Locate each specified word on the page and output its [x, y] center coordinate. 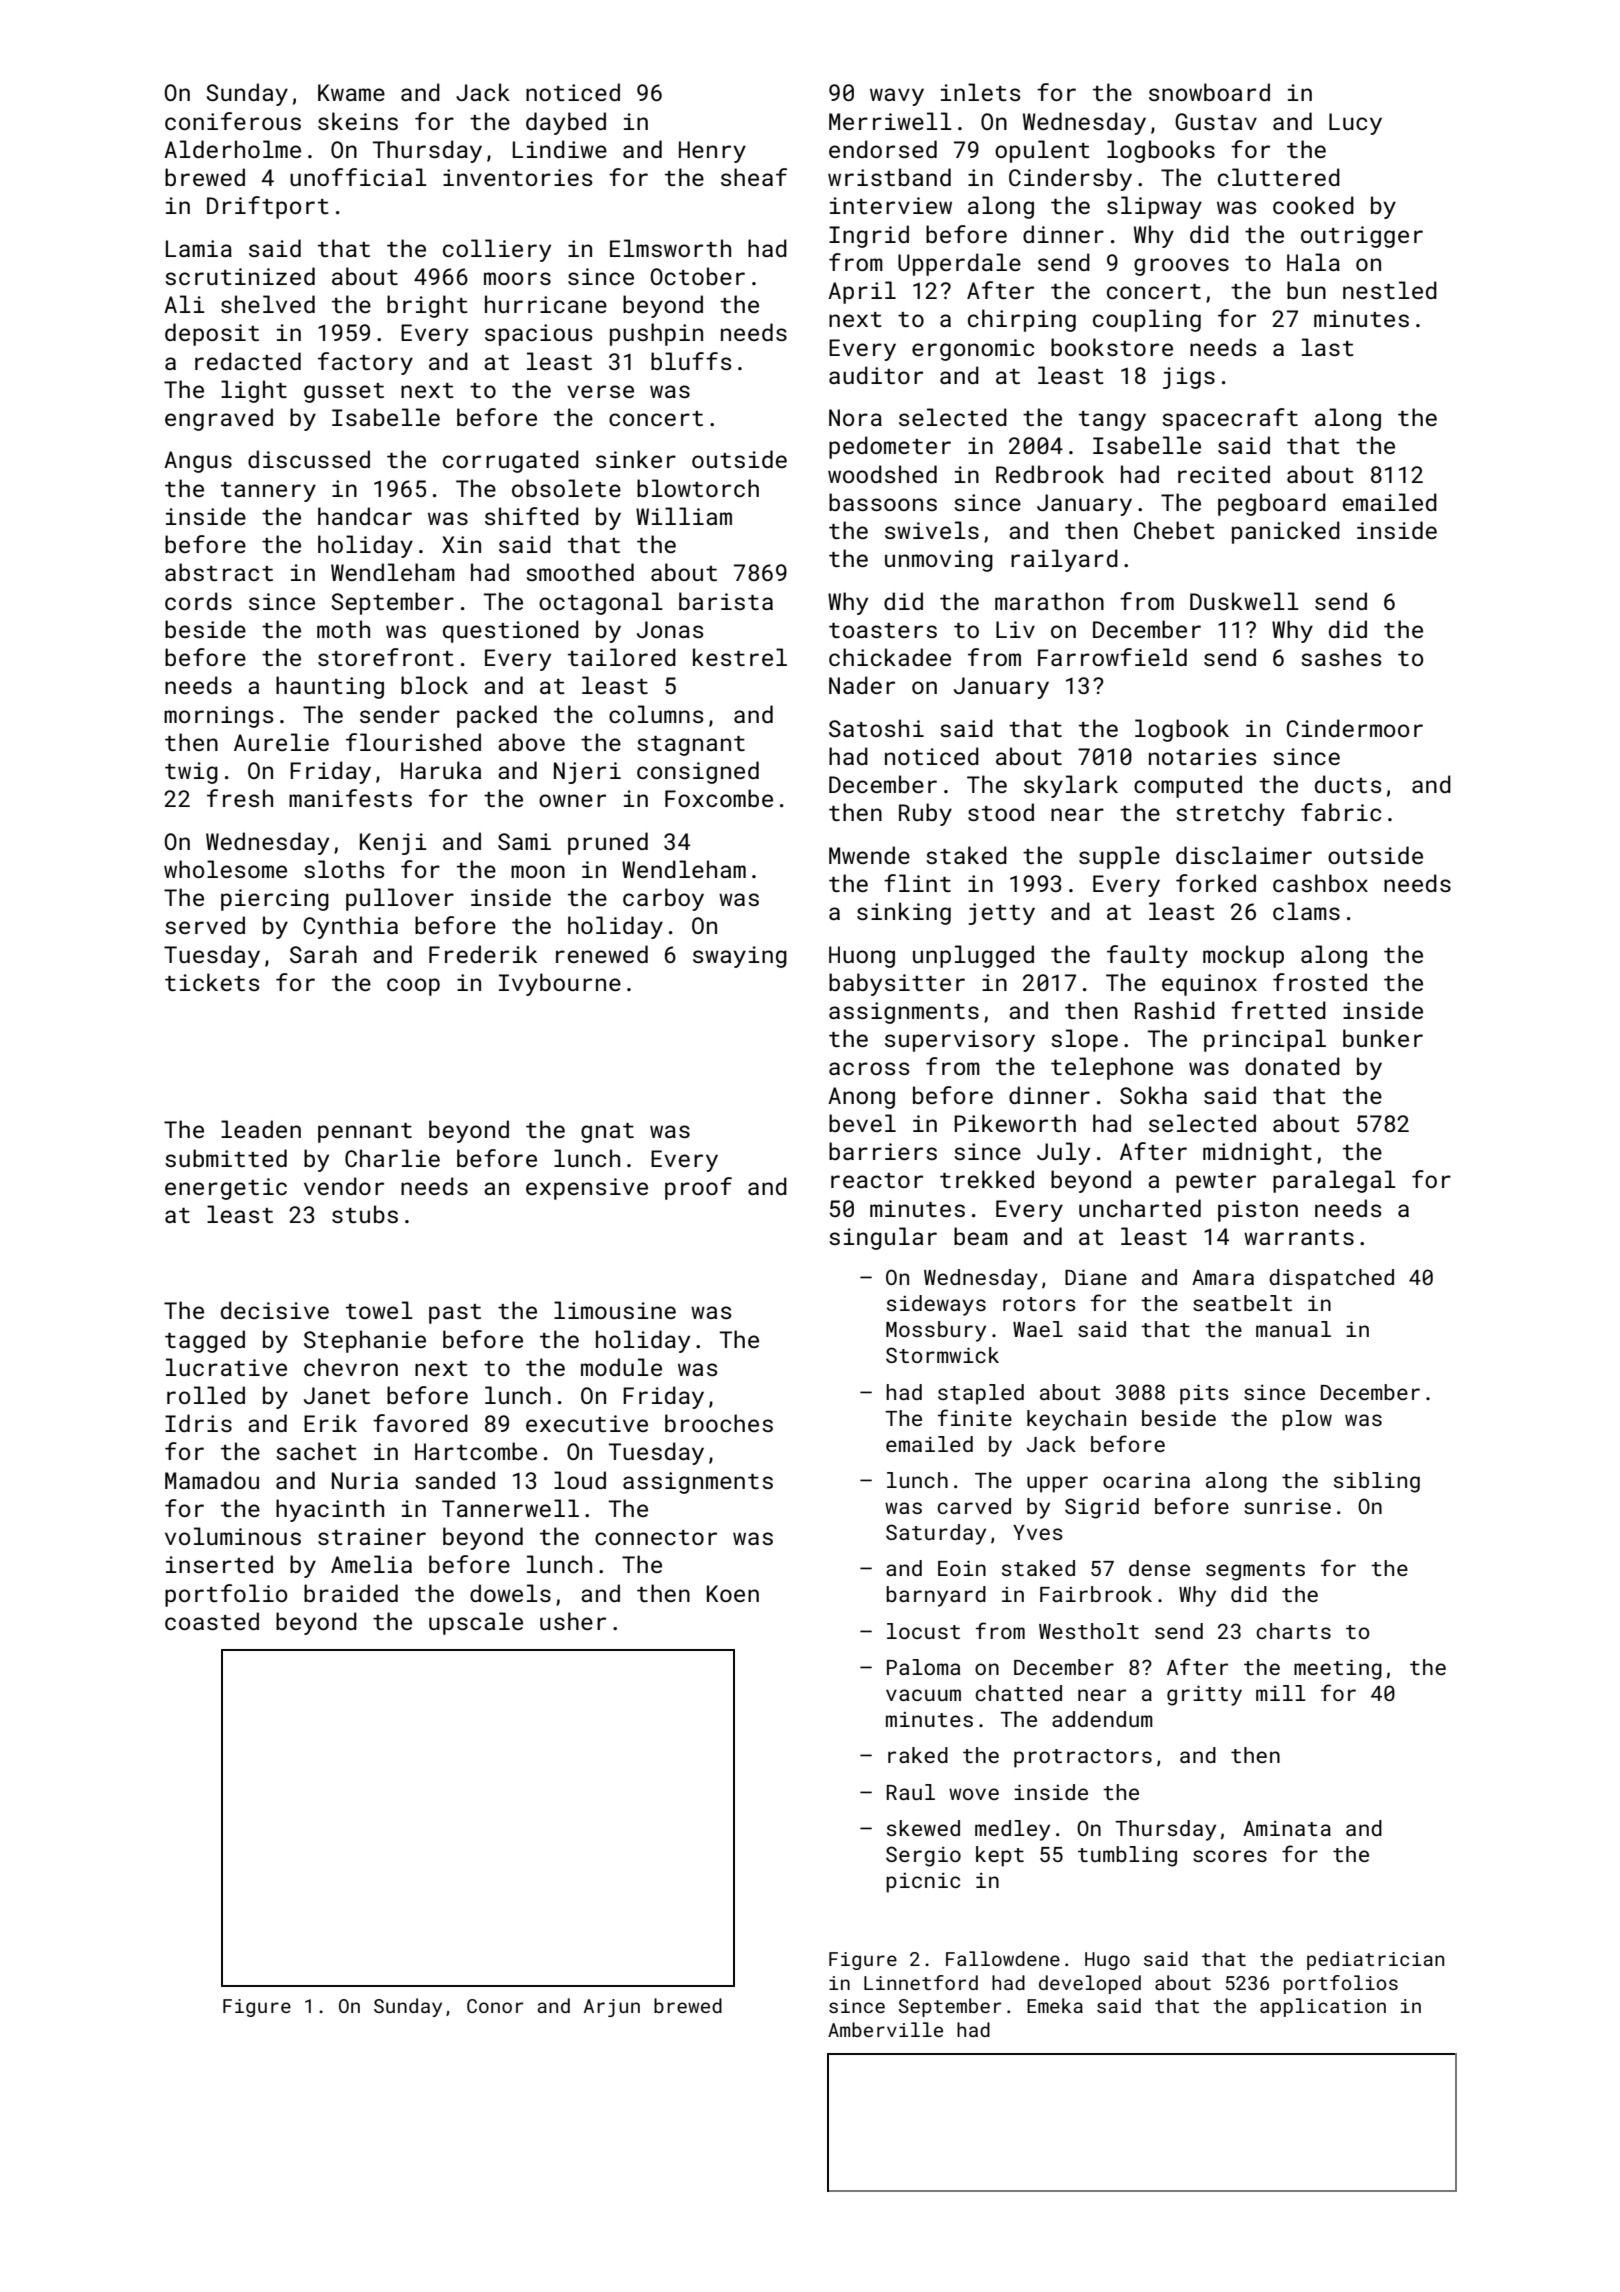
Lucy [1355, 124]
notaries [1202, 756]
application [1323, 2007]
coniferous [233, 121]
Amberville [885, 2029]
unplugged [973, 956]
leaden [261, 1129]
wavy [897, 97]
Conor [495, 2006]
